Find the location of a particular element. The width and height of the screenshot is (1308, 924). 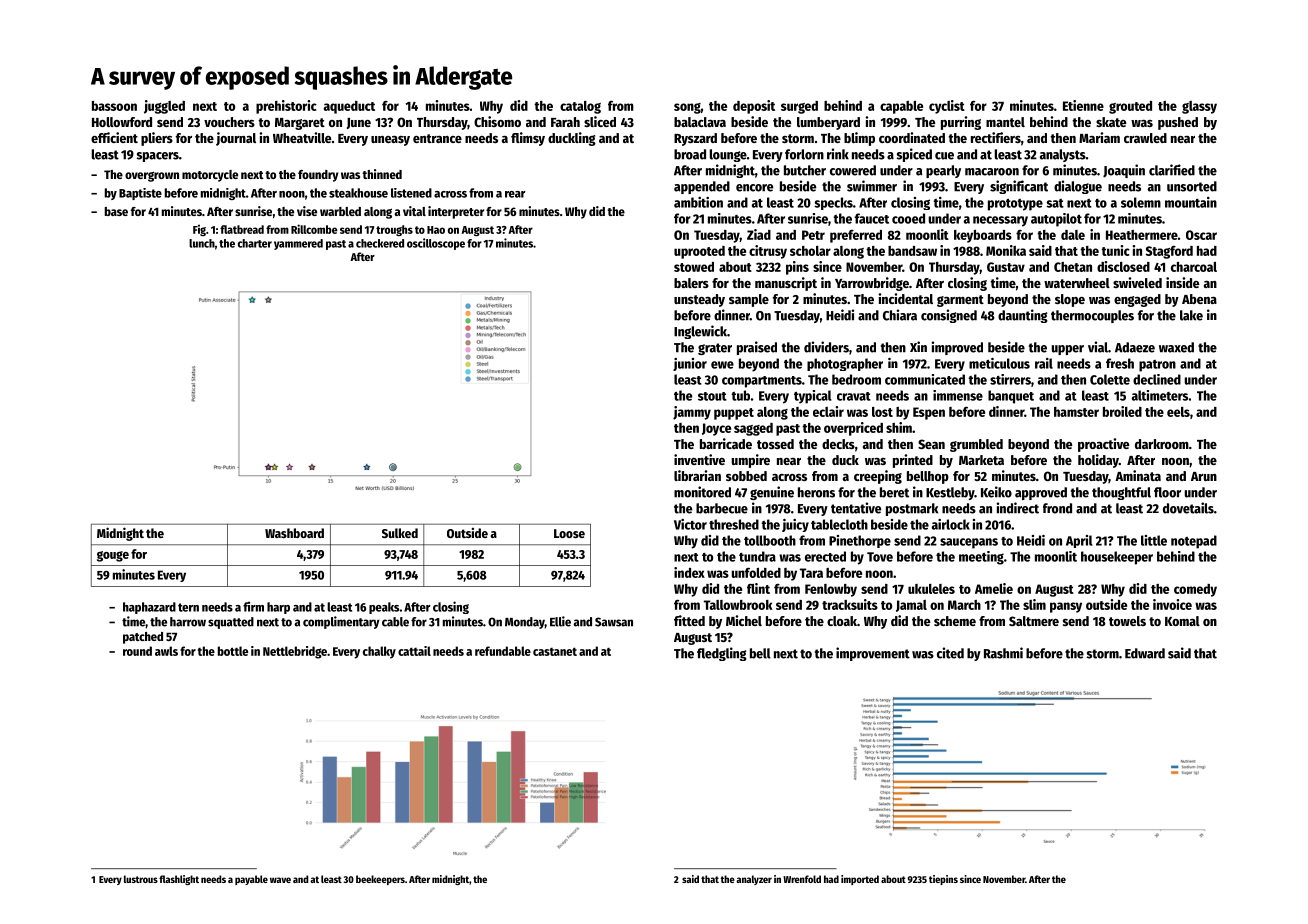

firm is located at coordinates (253, 606).
